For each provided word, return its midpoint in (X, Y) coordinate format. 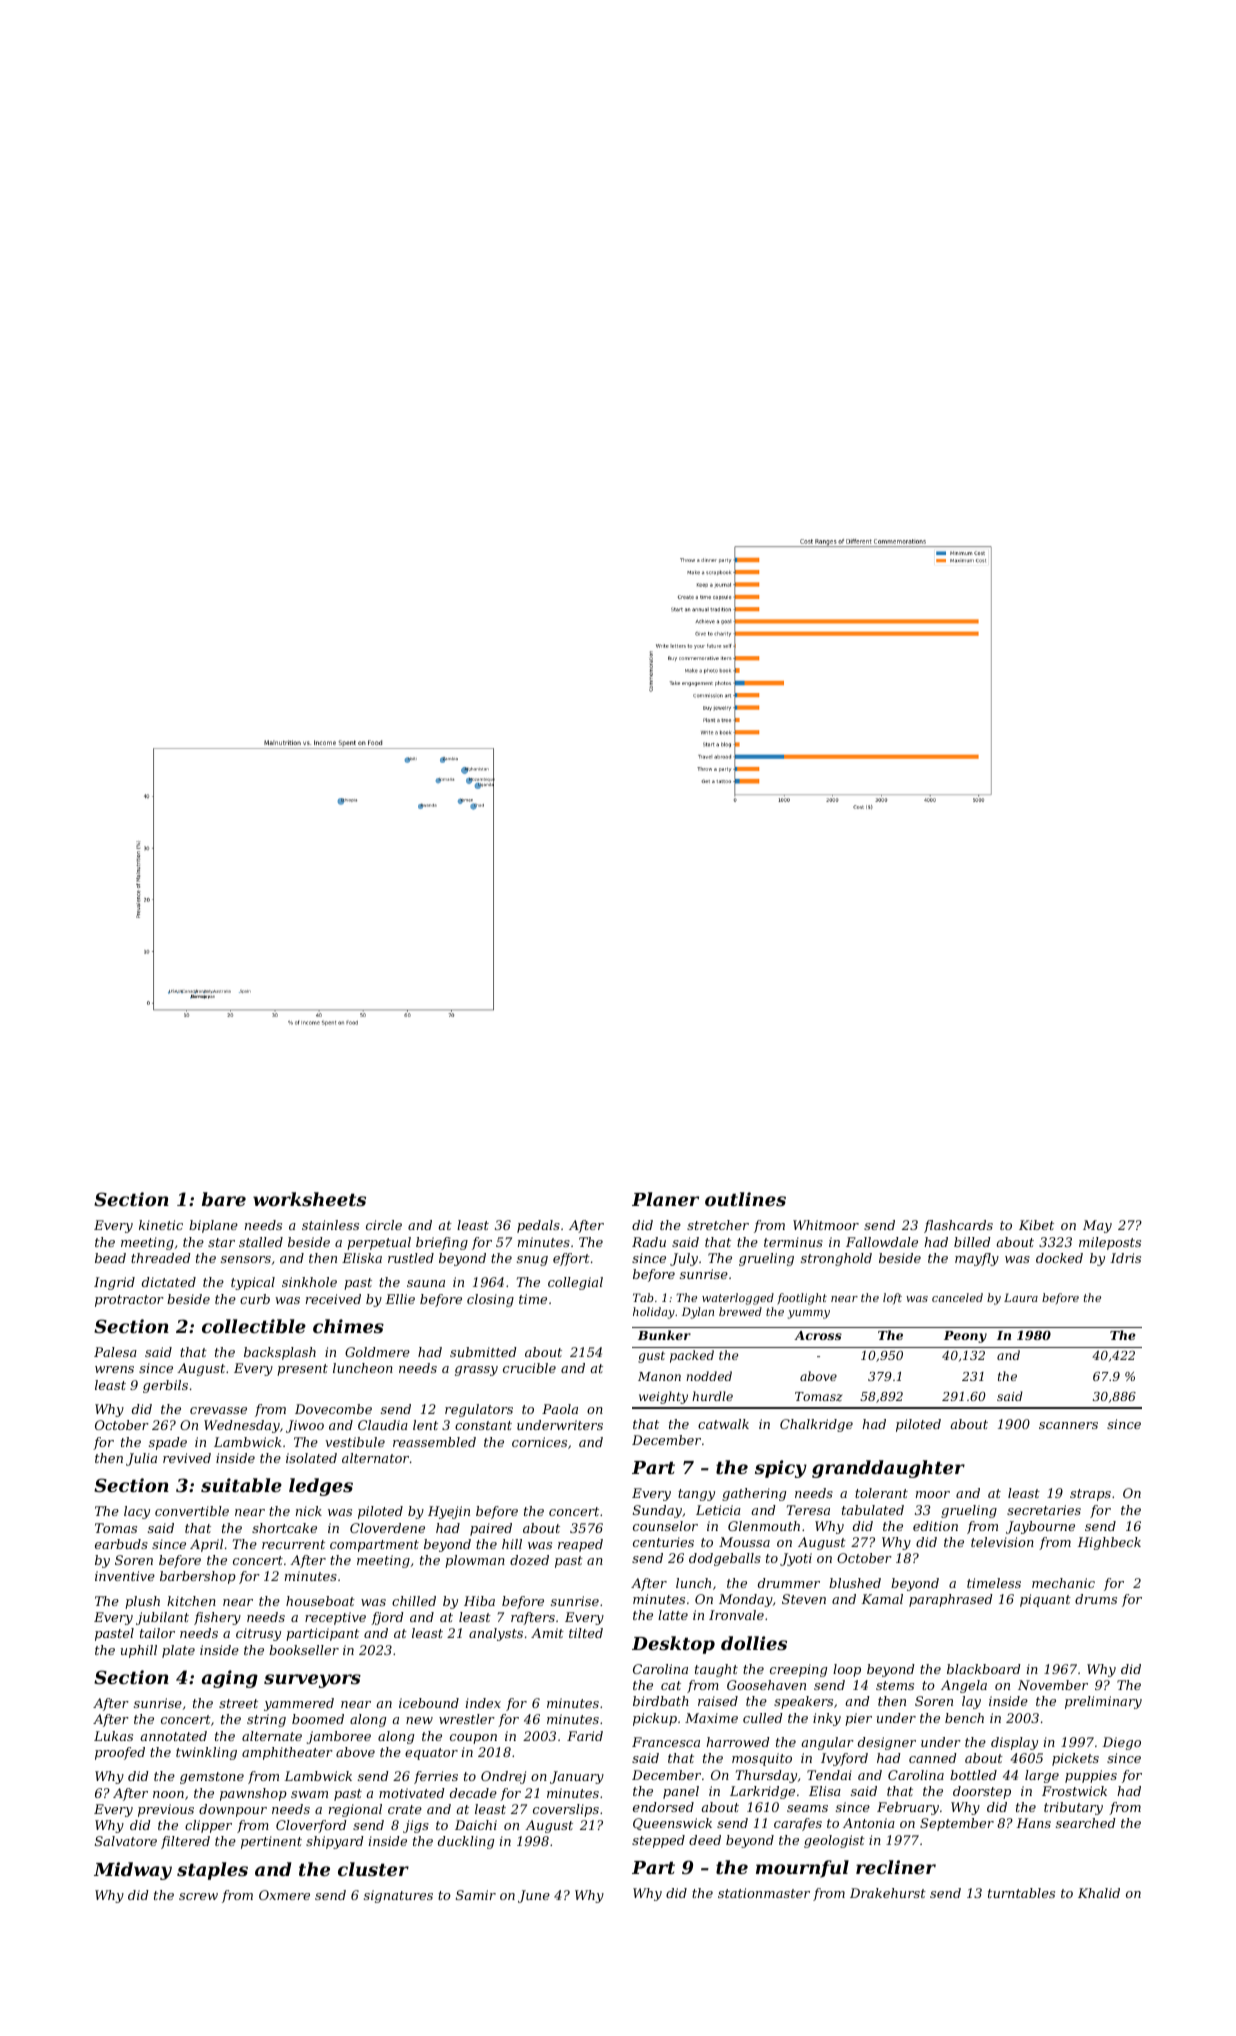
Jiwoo (305, 1426)
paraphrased (951, 1600)
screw (198, 1896)
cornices (539, 1442)
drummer (789, 1583)
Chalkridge (816, 1425)
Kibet (1036, 1225)
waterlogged (738, 1299)
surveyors (312, 1681)
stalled (261, 1242)
